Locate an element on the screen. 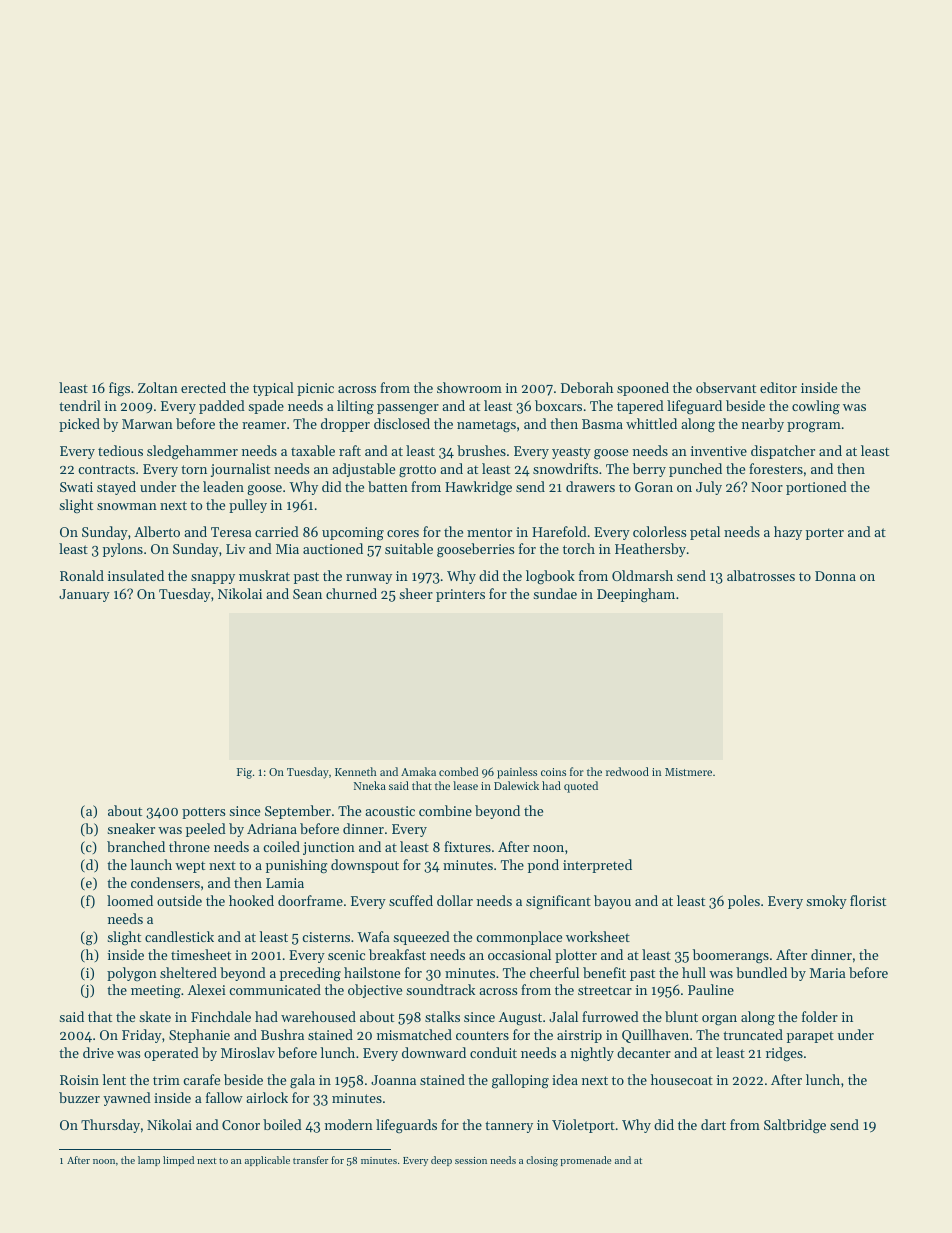  Kenneth is located at coordinates (356, 771).
